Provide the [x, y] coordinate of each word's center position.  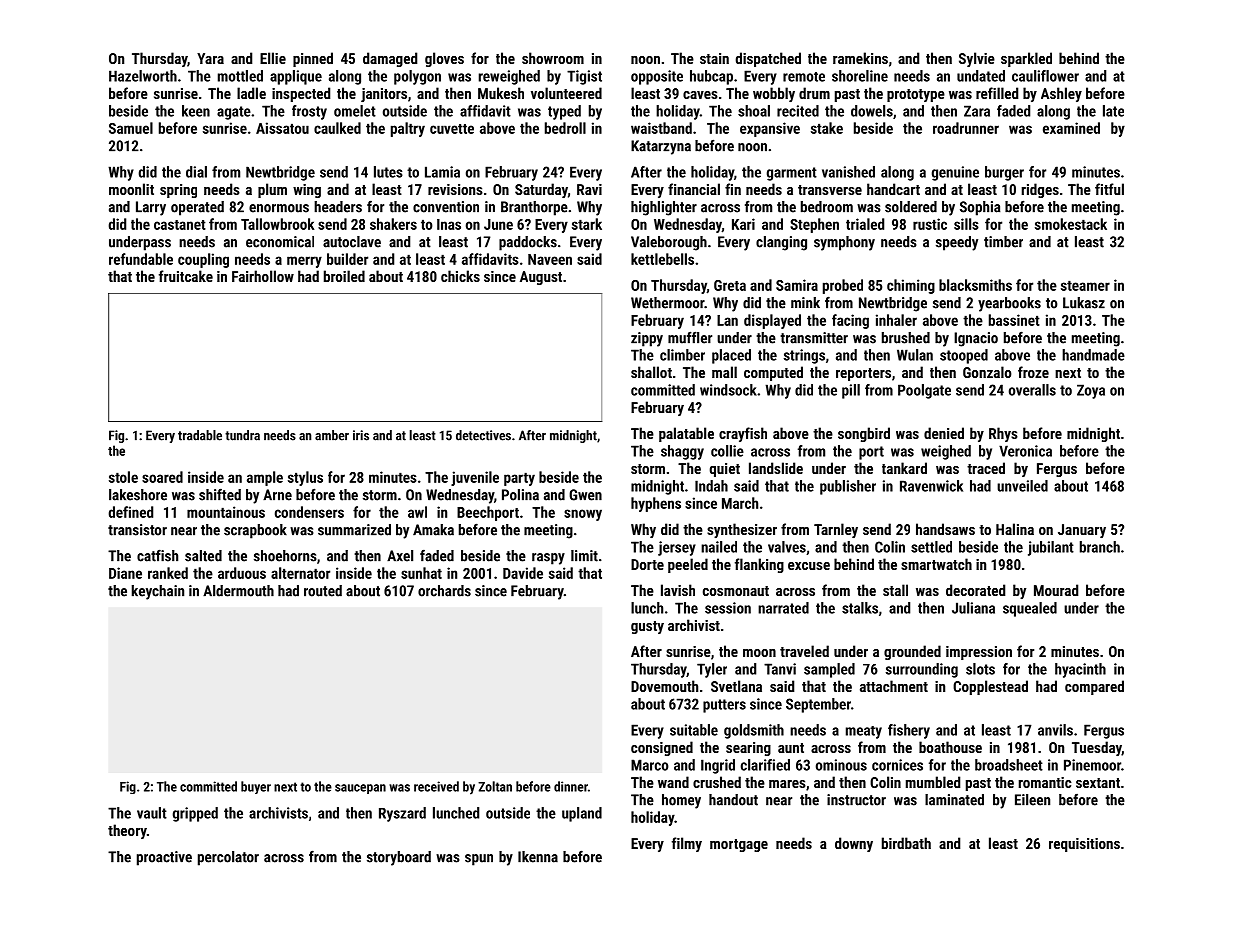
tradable [200, 435]
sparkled [1026, 59]
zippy [647, 339]
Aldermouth [238, 591]
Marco [650, 765]
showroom [553, 58]
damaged [390, 59]
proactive [164, 858]
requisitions [1084, 845]
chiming [911, 286]
